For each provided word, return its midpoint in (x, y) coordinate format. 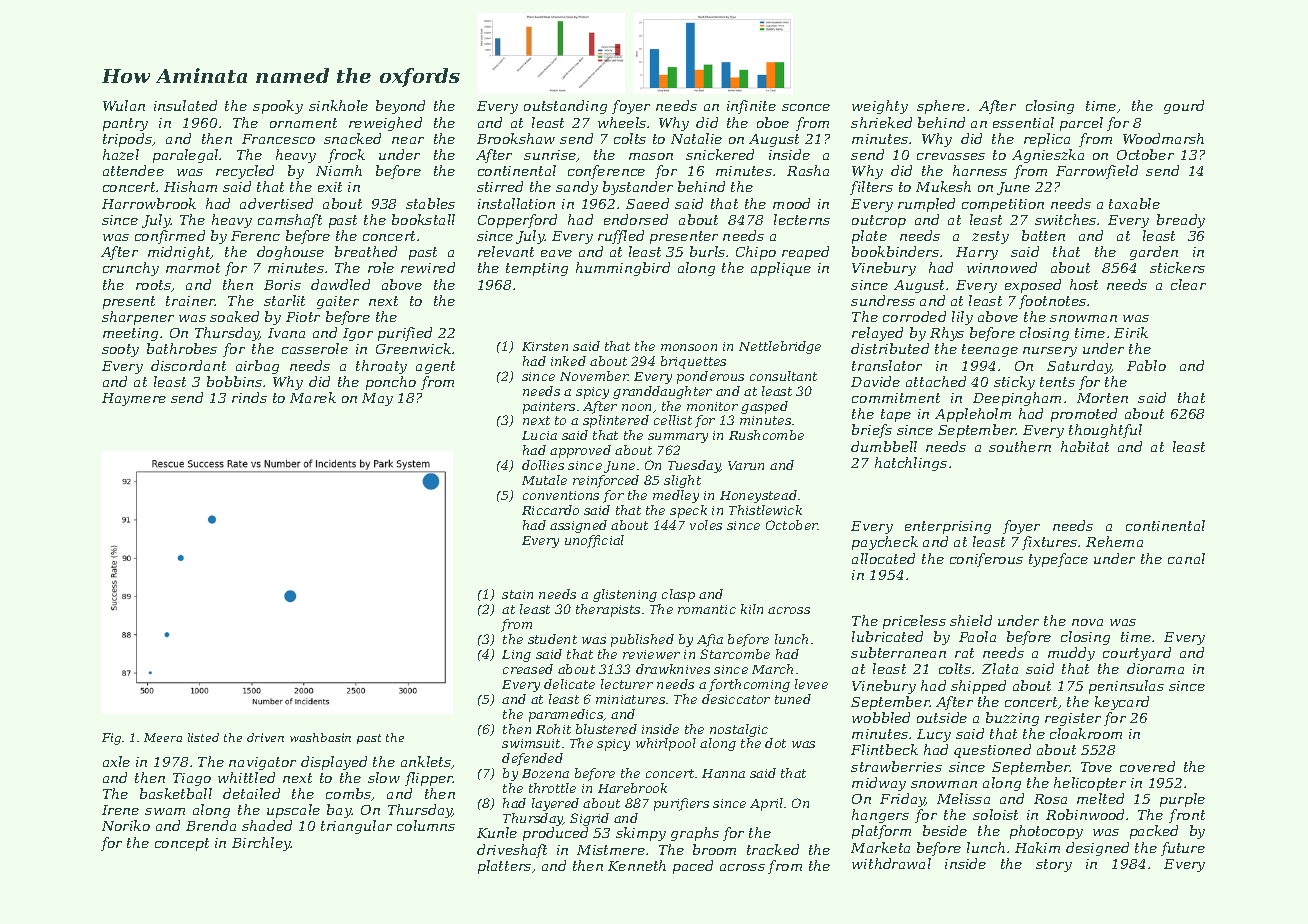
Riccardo (550, 510)
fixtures (1049, 543)
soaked (234, 316)
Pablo (1146, 365)
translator (887, 365)
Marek (313, 397)
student (552, 639)
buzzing (1012, 719)
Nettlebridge (780, 347)
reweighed (385, 124)
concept (182, 844)
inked (568, 361)
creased (528, 669)
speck (688, 511)
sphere (941, 107)
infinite (751, 107)
